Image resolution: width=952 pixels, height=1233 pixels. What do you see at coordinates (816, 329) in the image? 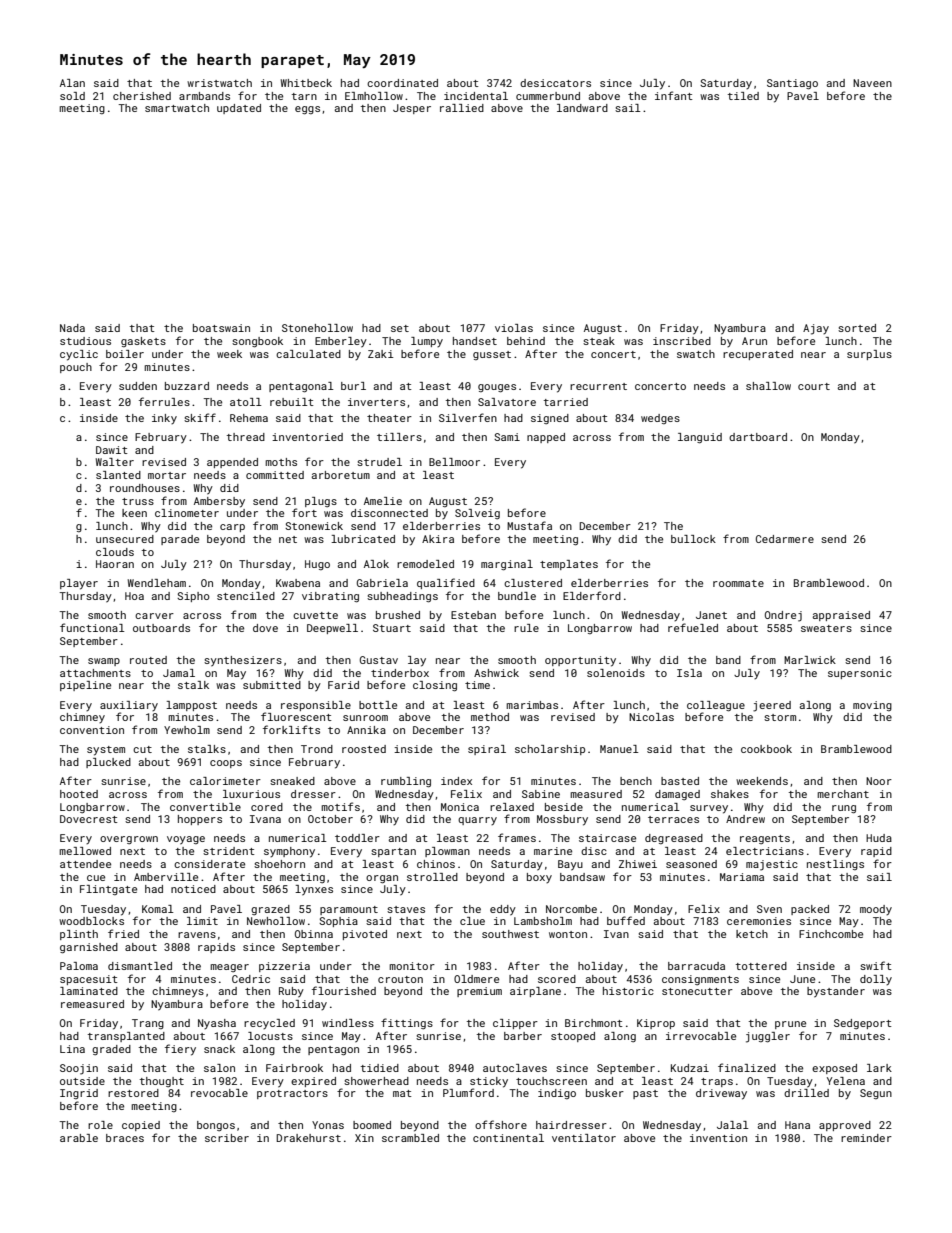
I see `Ajay` at bounding box center [816, 329].
